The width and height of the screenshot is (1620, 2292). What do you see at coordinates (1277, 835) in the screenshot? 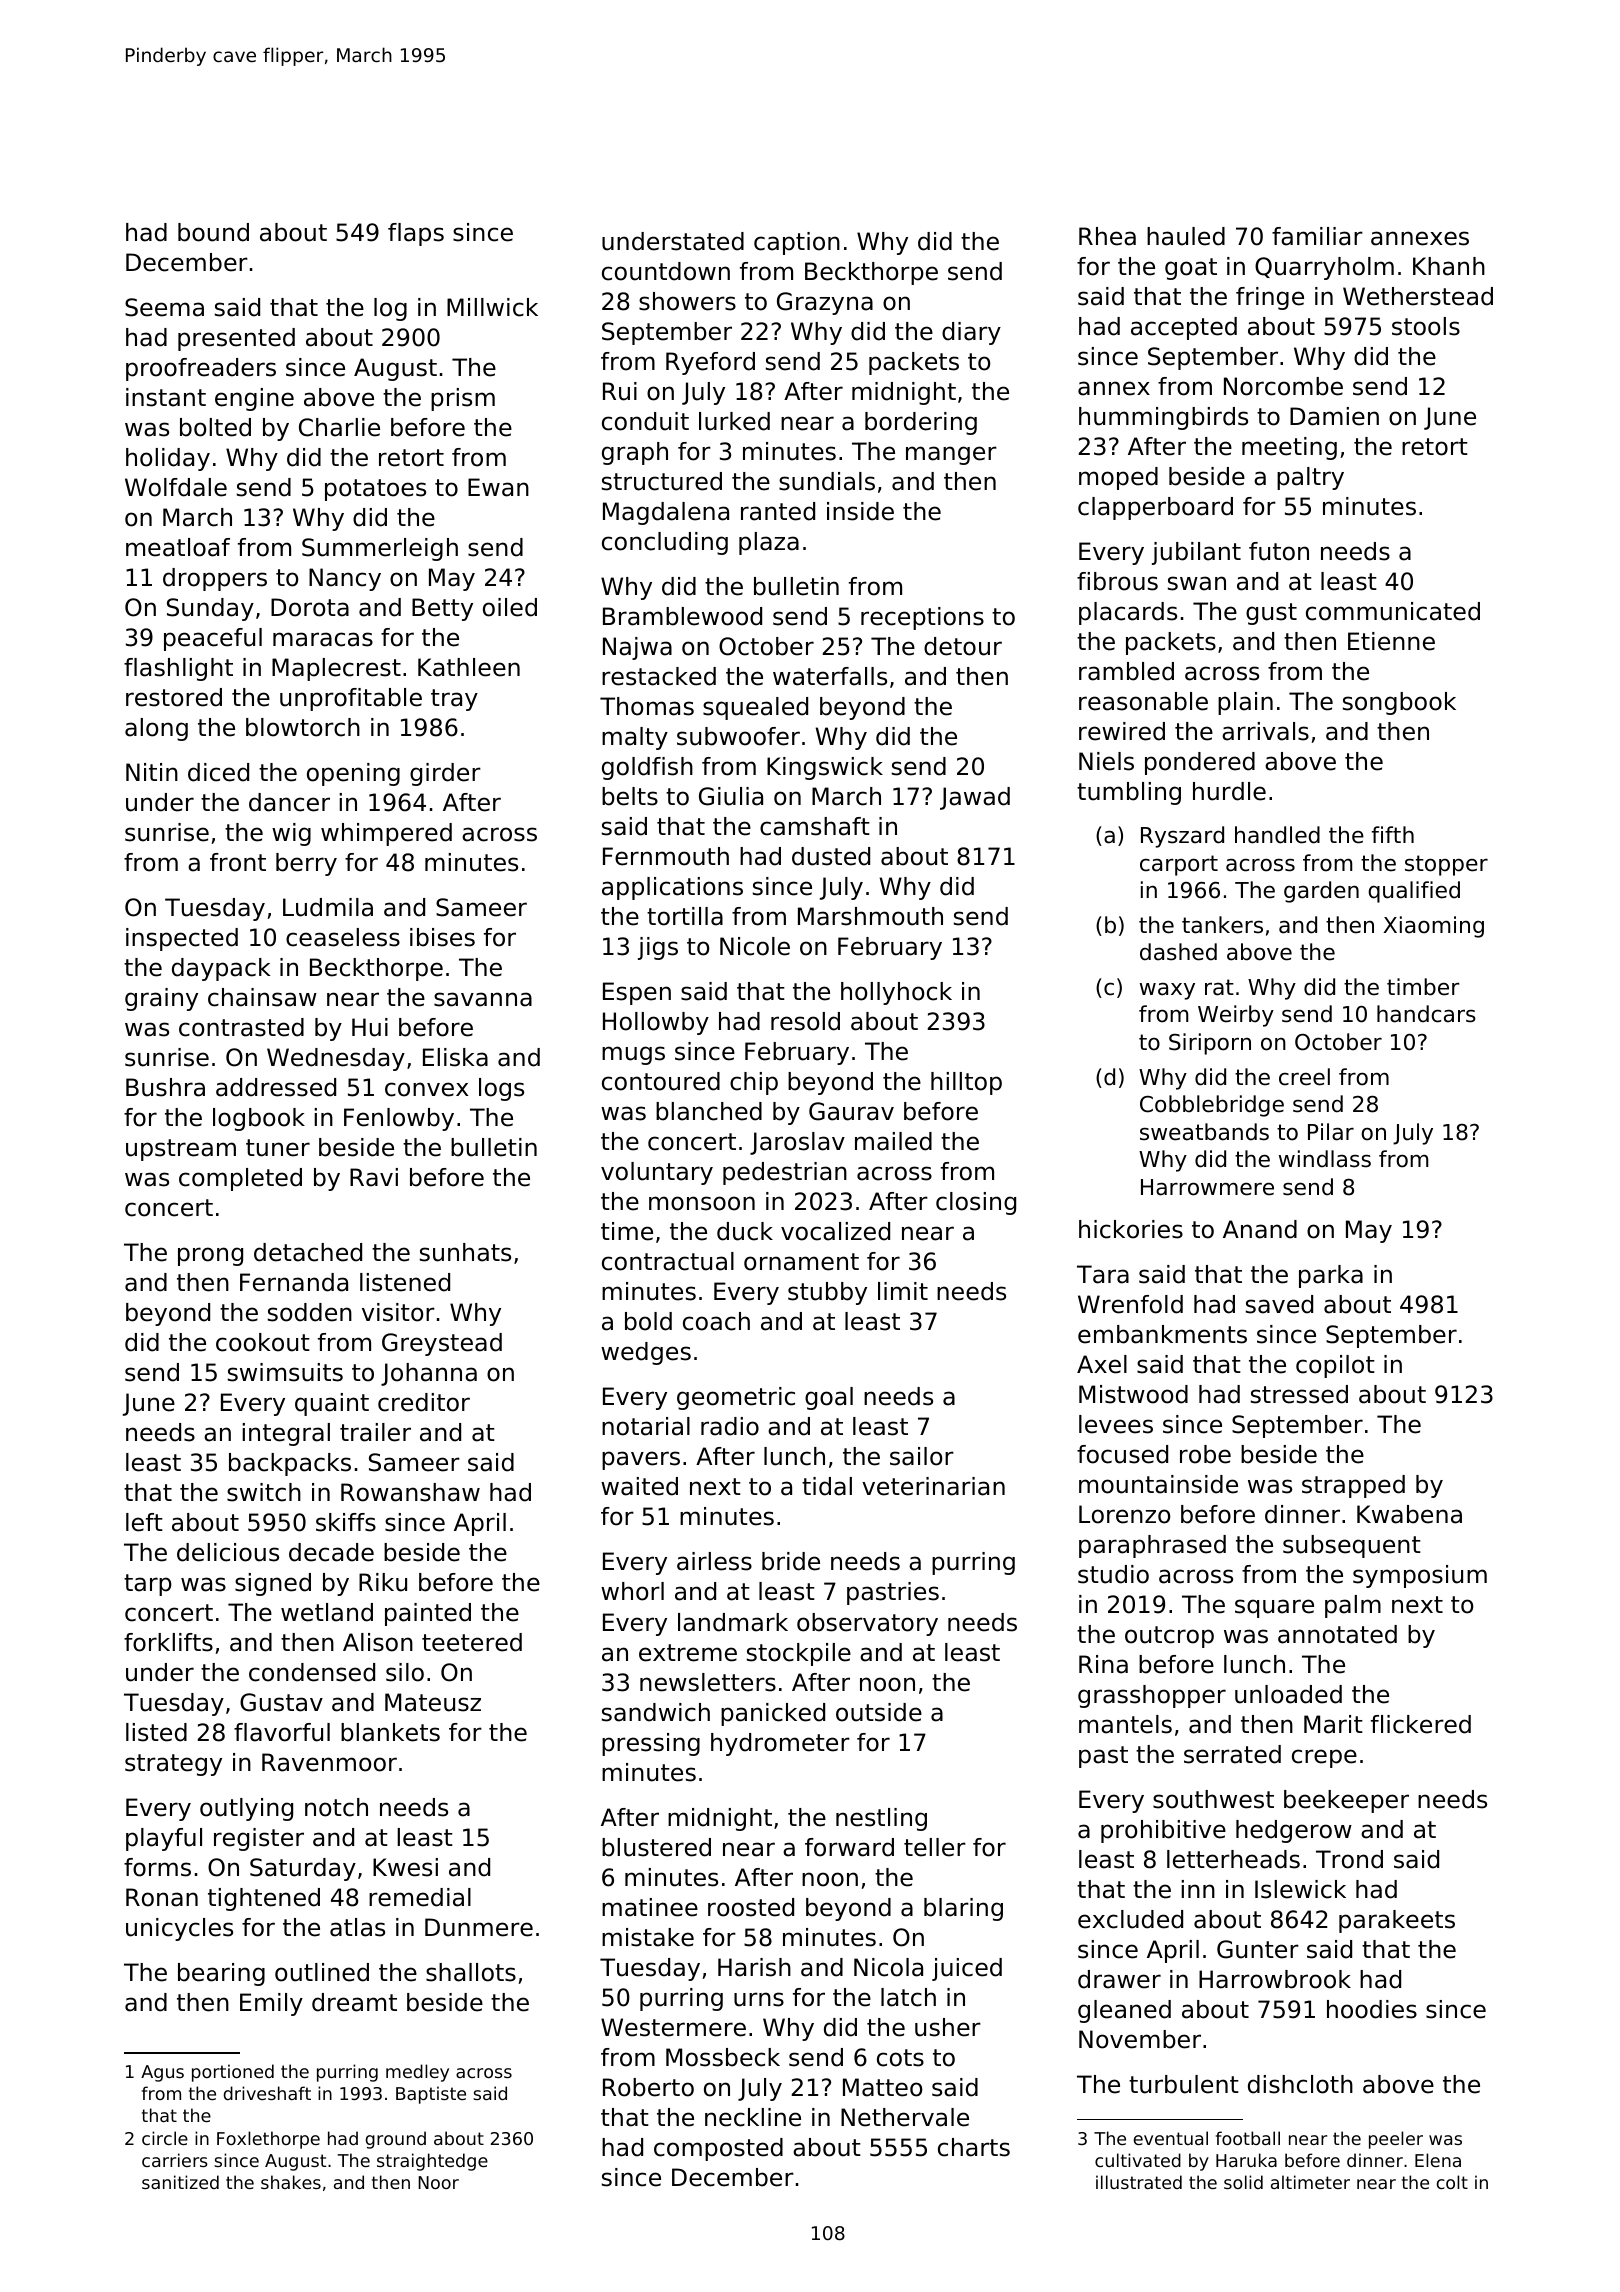
I see `handled` at bounding box center [1277, 835].
